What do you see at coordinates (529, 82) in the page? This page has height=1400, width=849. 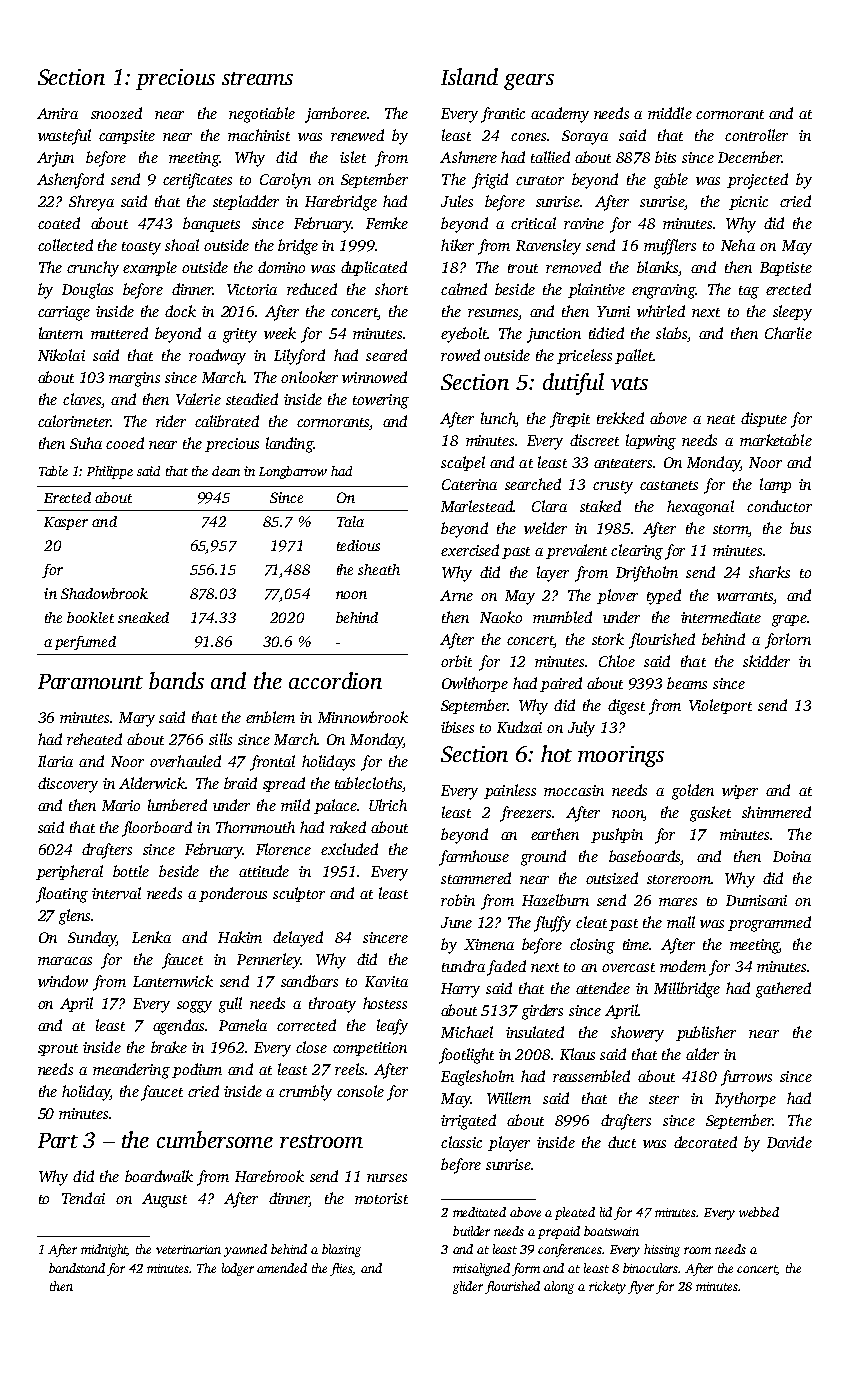 I see `gears` at bounding box center [529, 82].
